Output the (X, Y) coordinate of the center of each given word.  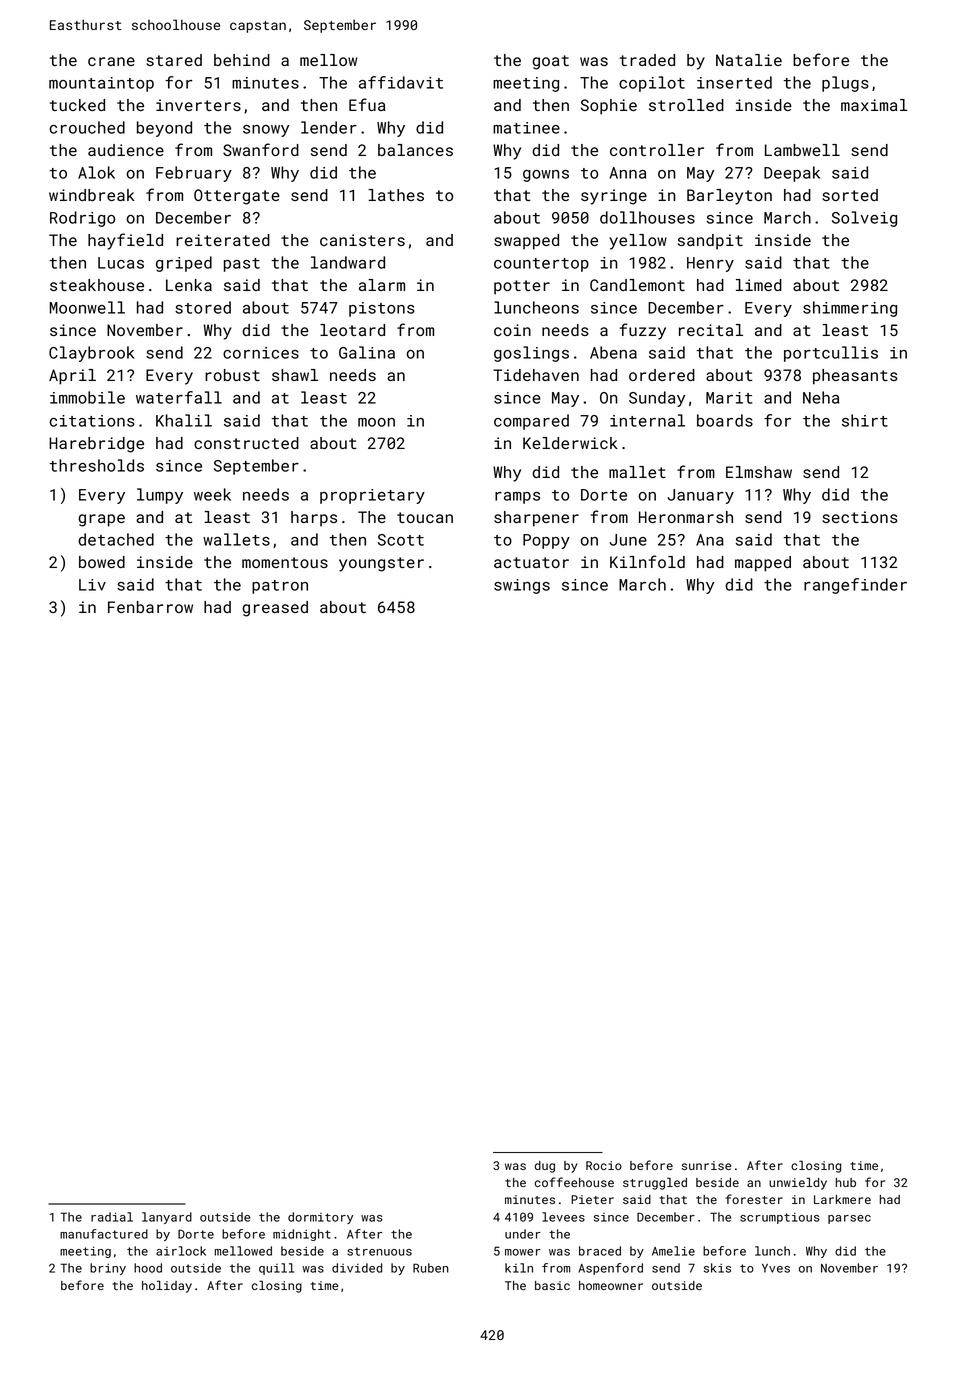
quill (276, 1269)
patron (280, 587)
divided (357, 1268)
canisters (362, 240)
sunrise (706, 1165)
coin (512, 330)
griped (184, 264)
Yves (776, 1268)
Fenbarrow (150, 607)
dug (544, 1167)
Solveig (864, 219)
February (194, 174)
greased (275, 609)
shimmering (850, 309)
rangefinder (855, 586)
